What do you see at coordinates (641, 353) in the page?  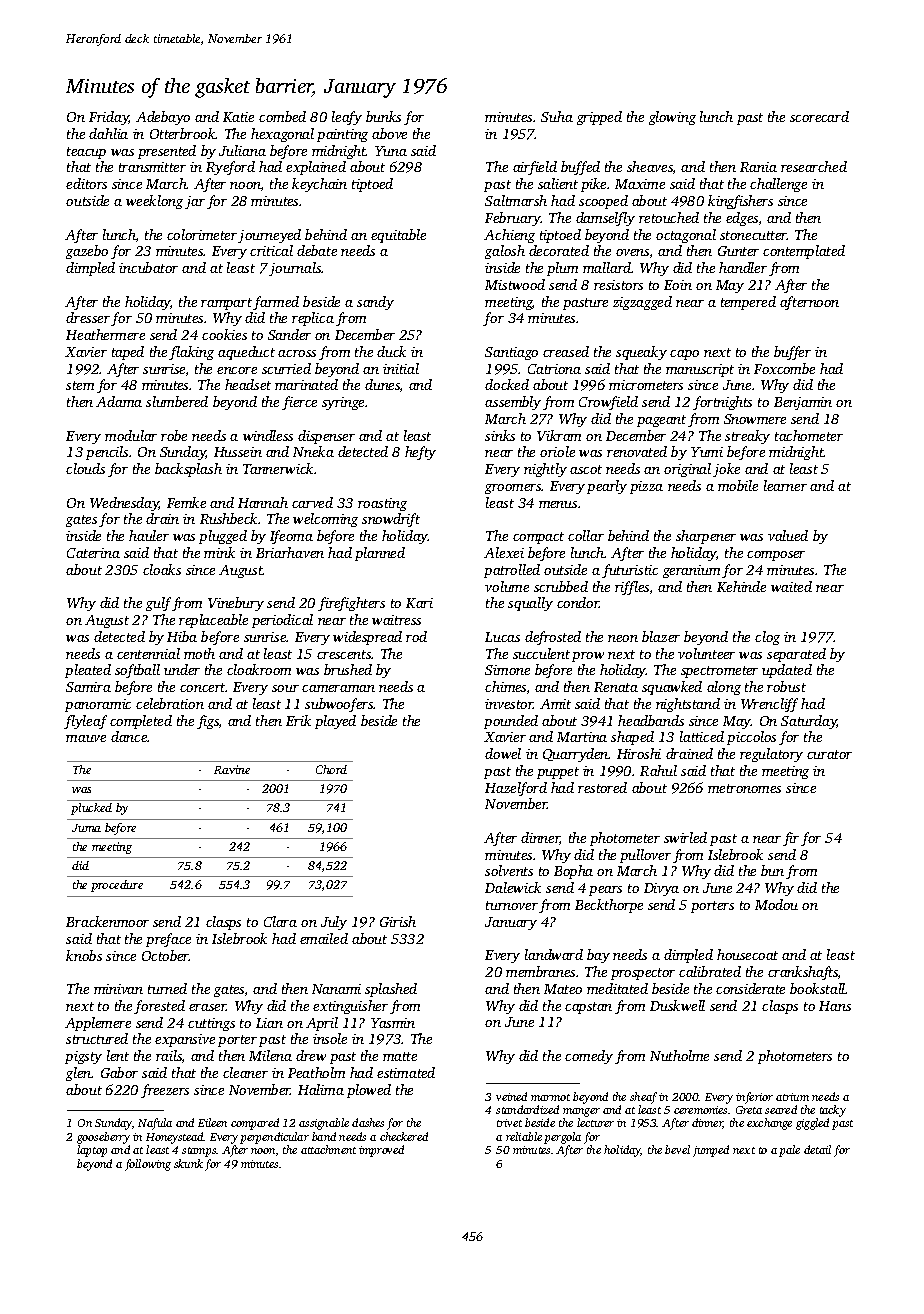 I see `squeaky` at bounding box center [641, 353].
